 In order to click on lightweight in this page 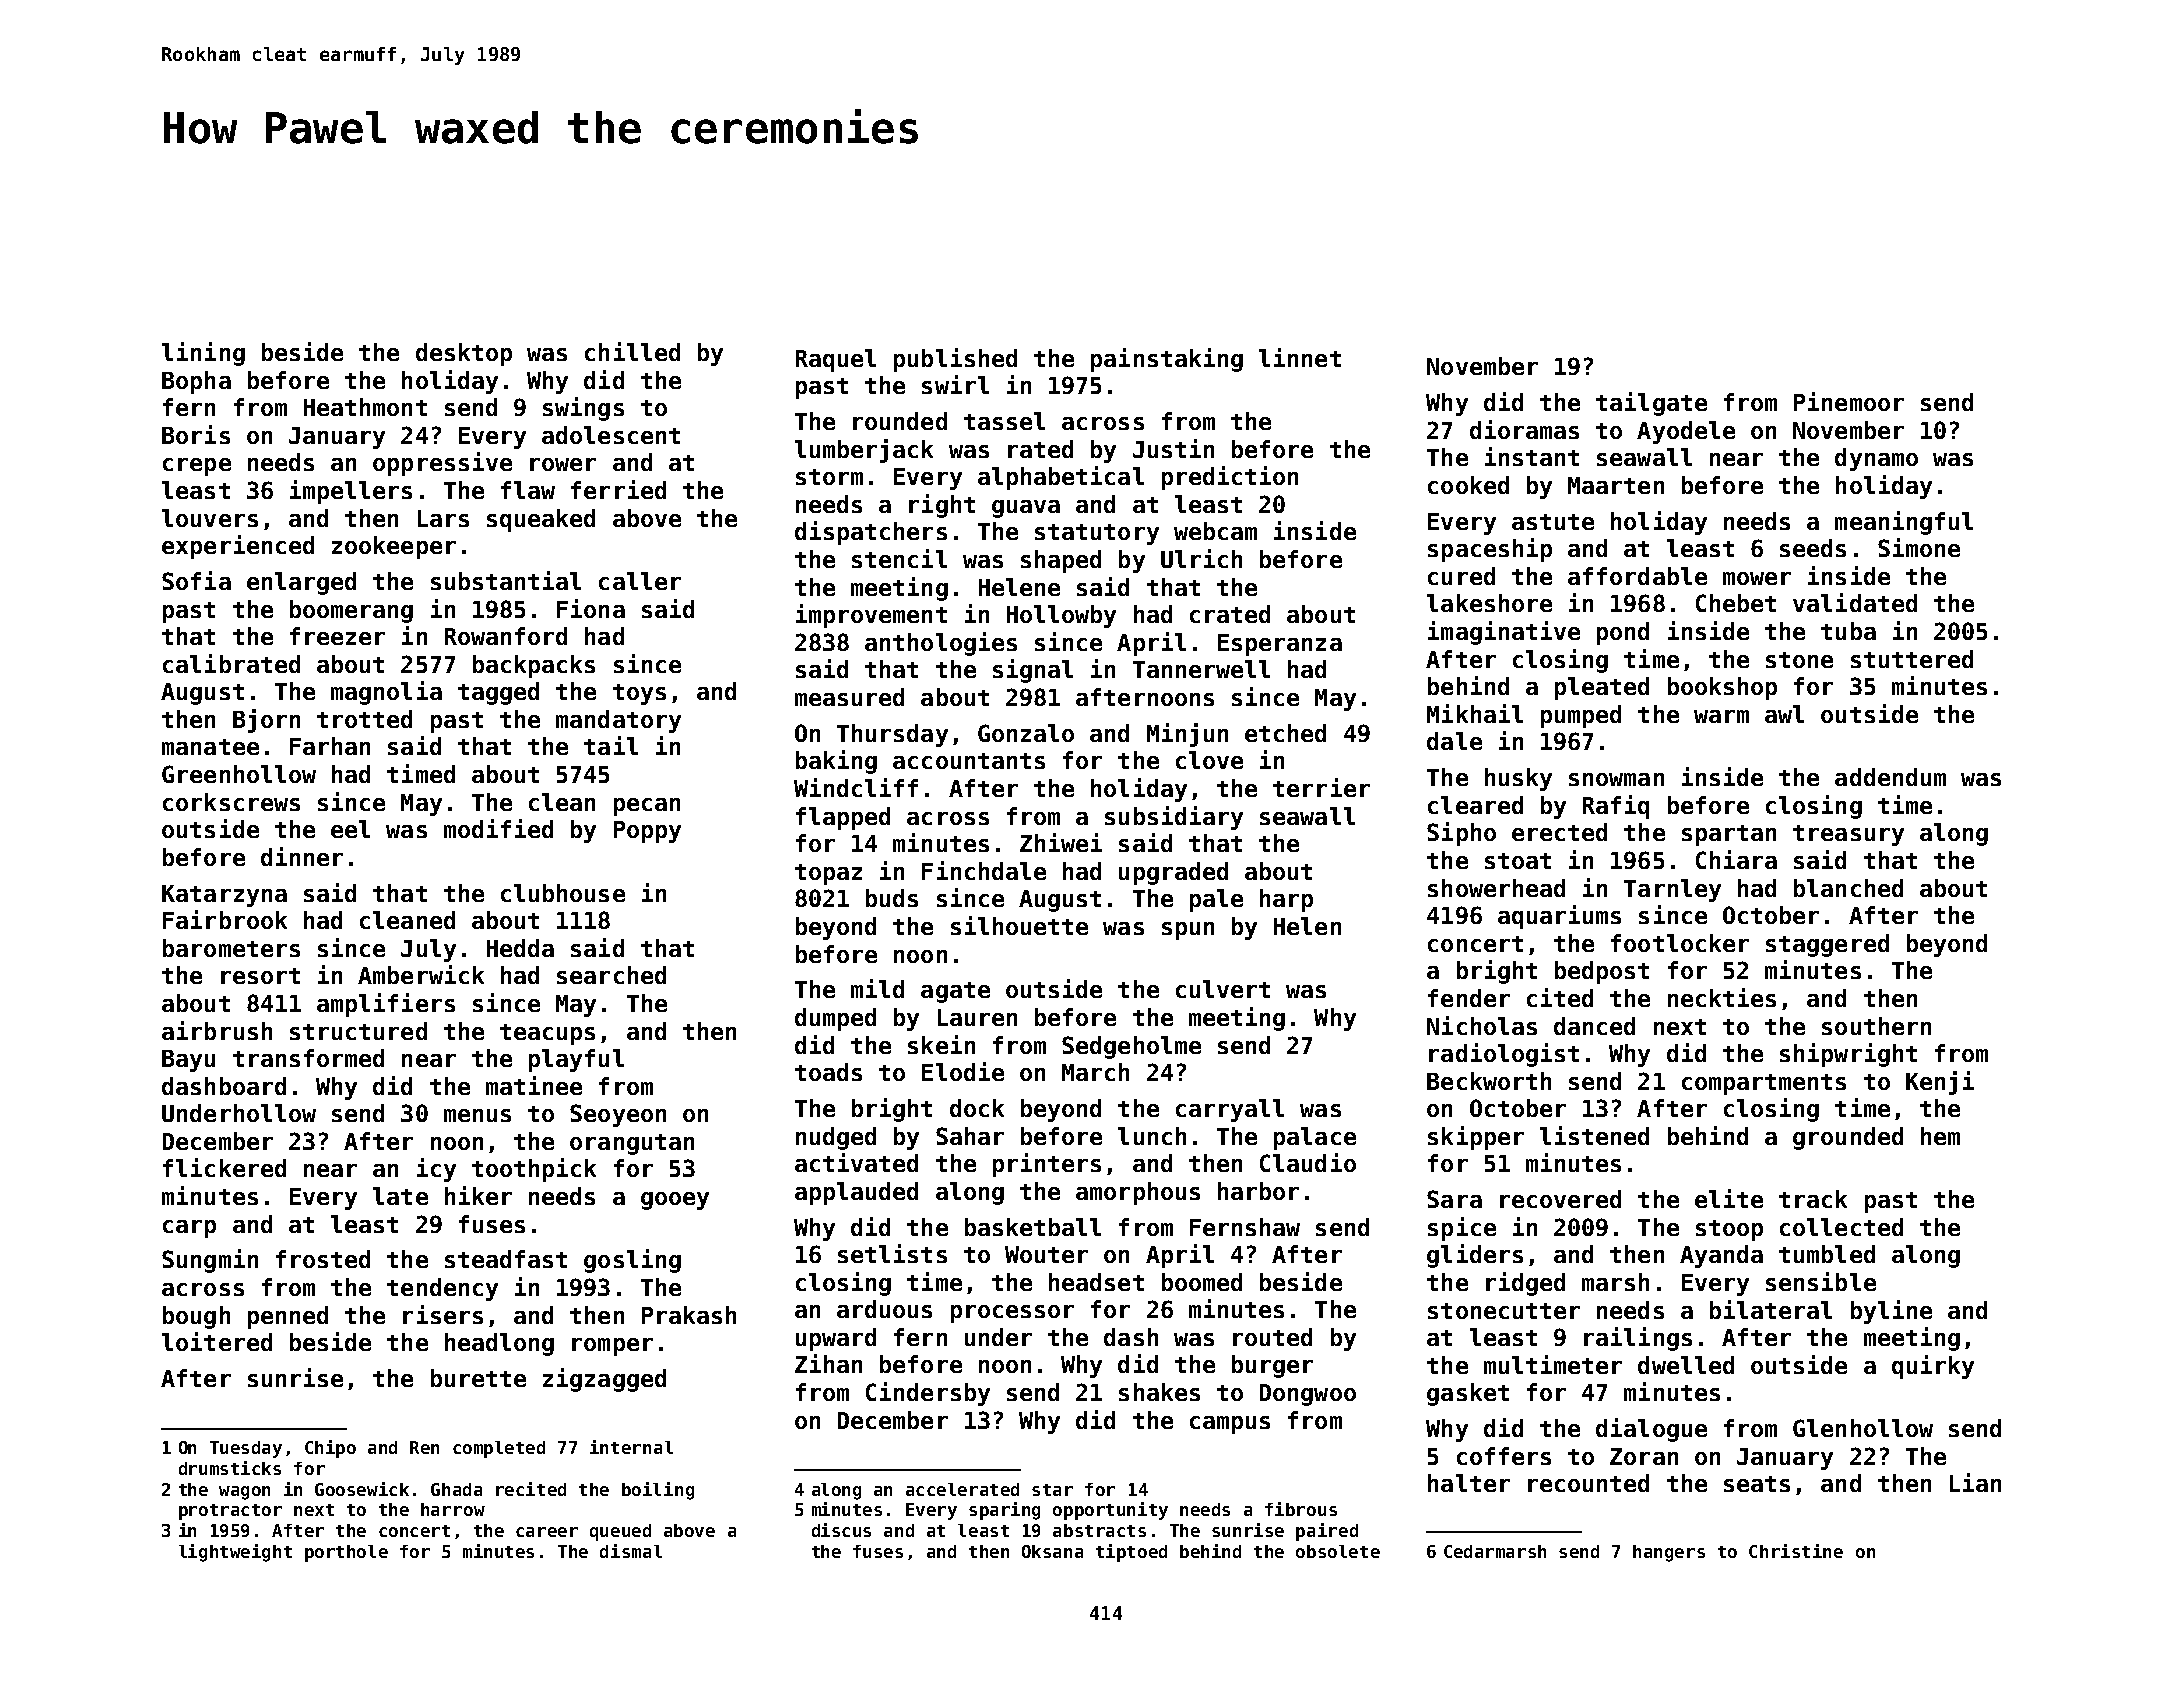, I will do `click(235, 1553)`.
